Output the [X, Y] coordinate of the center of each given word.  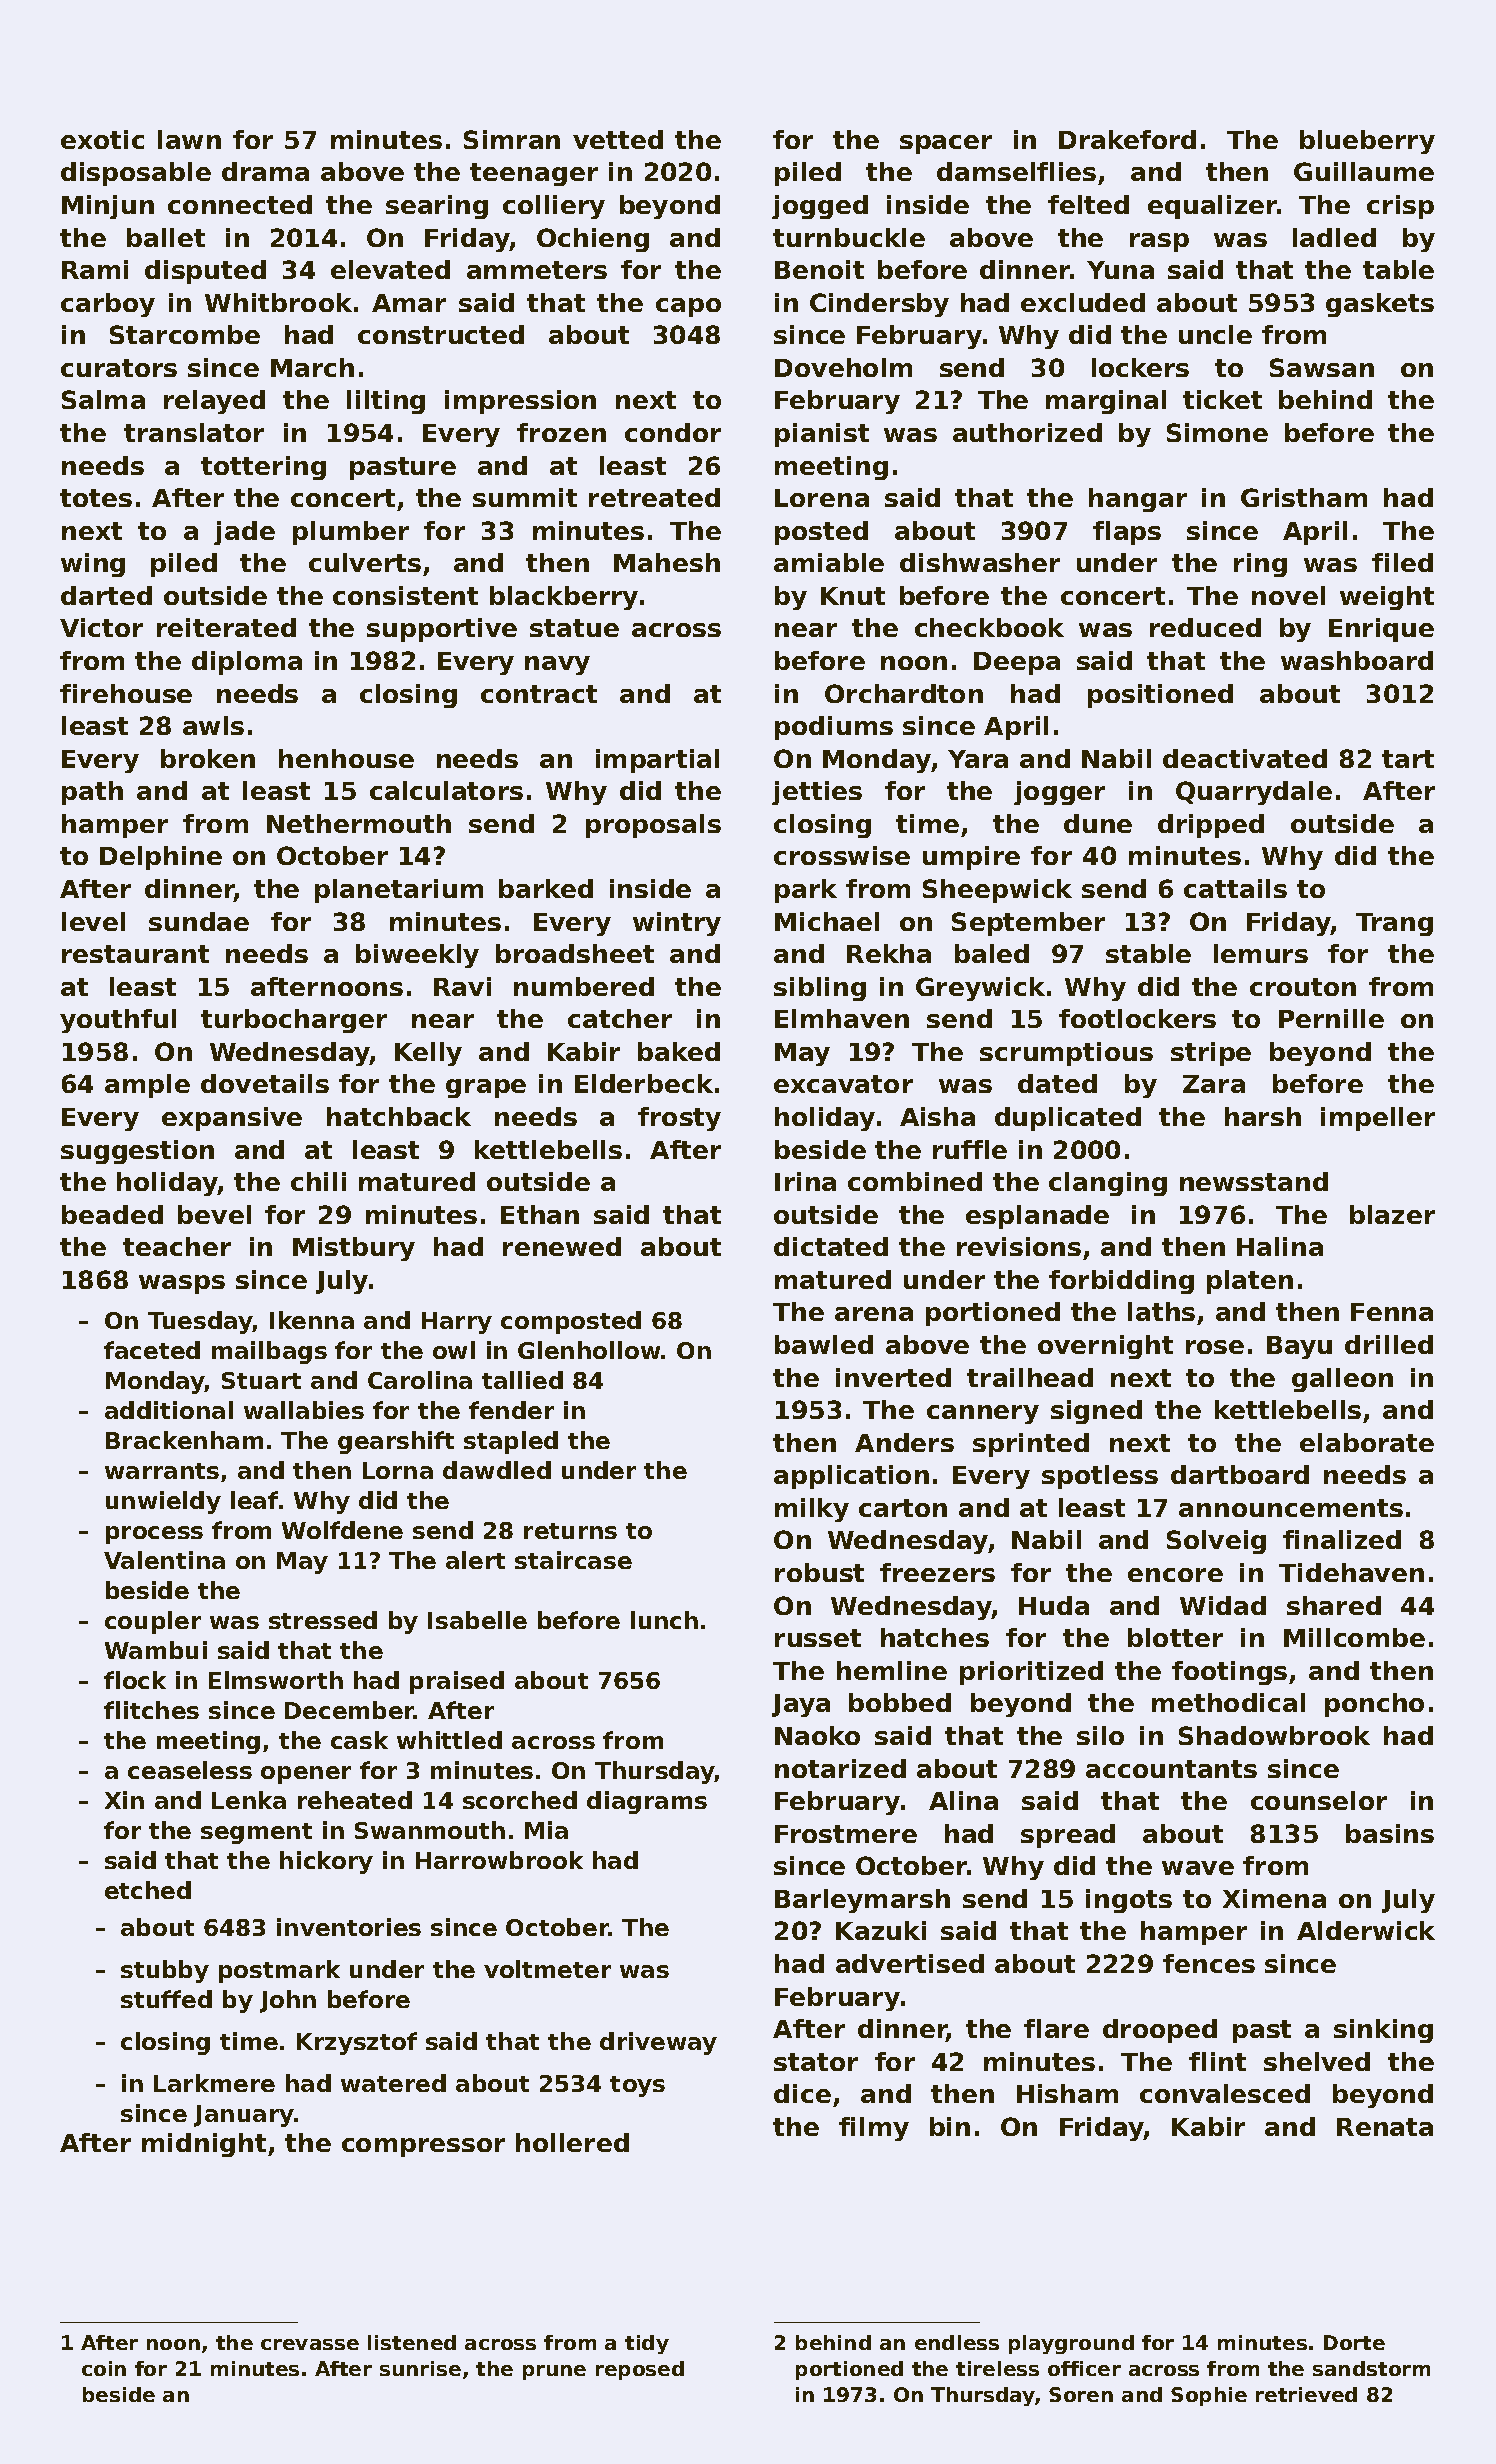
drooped [1160, 2031]
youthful [118, 1021]
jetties [817, 793]
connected [240, 204]
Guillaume [1364, 171]
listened [412, 2342]
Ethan [540, 1214]
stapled [511, 1442]
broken [208, 758]
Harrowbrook [499, 1860]
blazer [1392, 1214]
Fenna [1392, 1312]
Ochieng [593, 240]
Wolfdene [342, 1530]
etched [148, 1890]
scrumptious [1066, 1054]
